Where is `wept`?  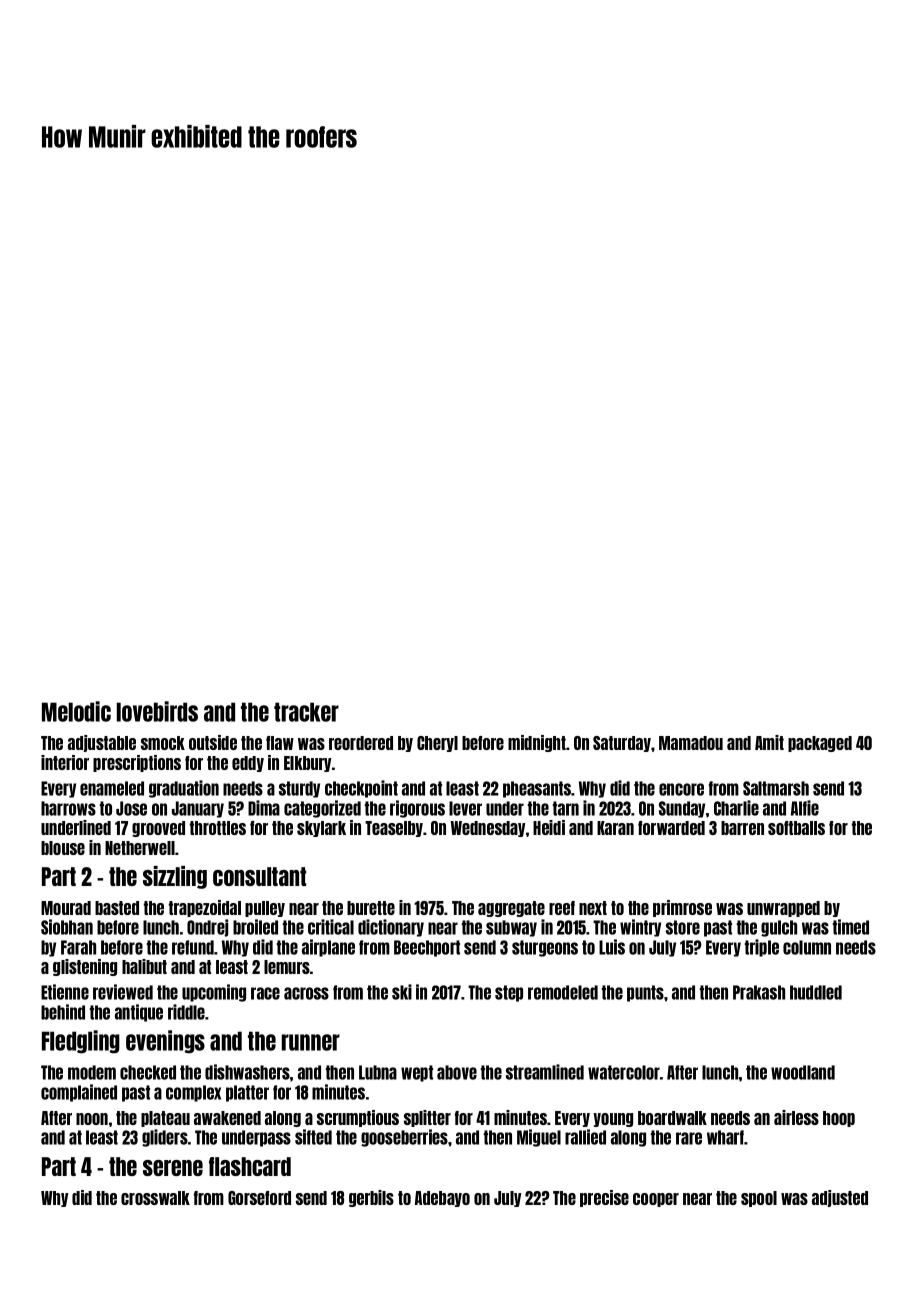 wept is located at coordinates (417, 1073).
